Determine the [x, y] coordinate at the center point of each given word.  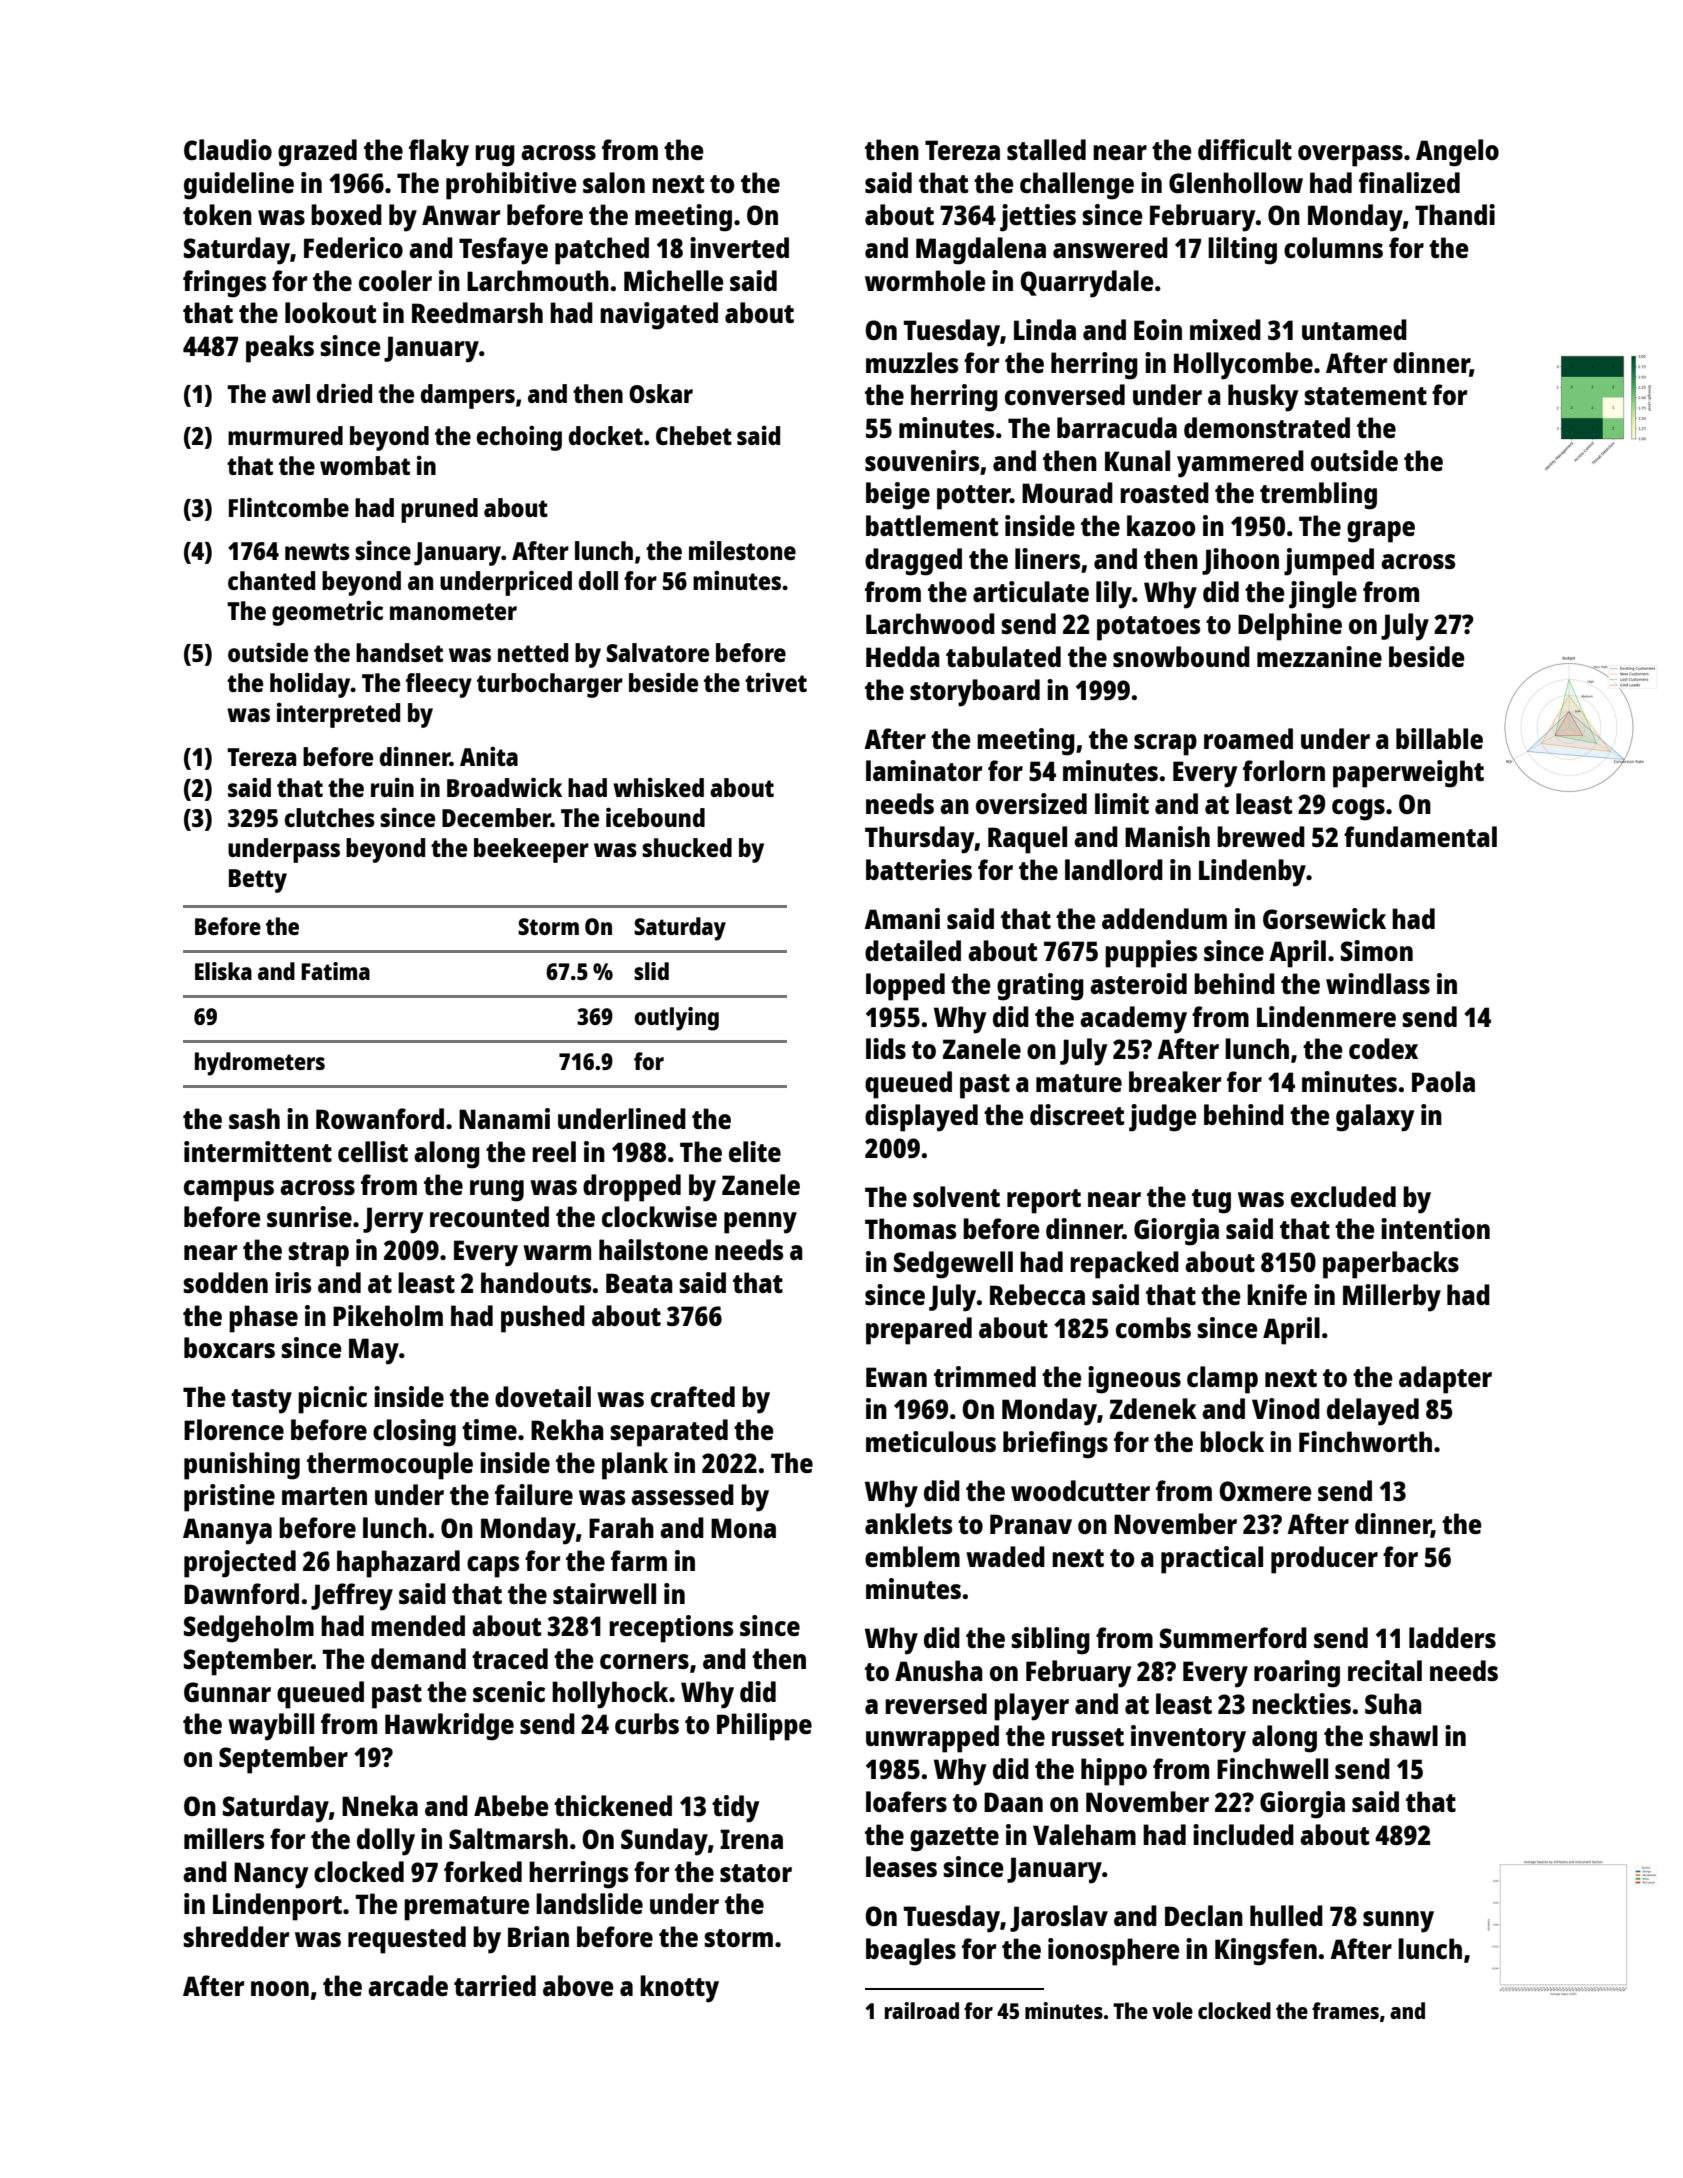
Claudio [228, 149]
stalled [1046, 149]
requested [407, 1940]
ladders [1452, 1637]
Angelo [1457, 153]
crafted [693, 1396]
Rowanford [380, 1118]
